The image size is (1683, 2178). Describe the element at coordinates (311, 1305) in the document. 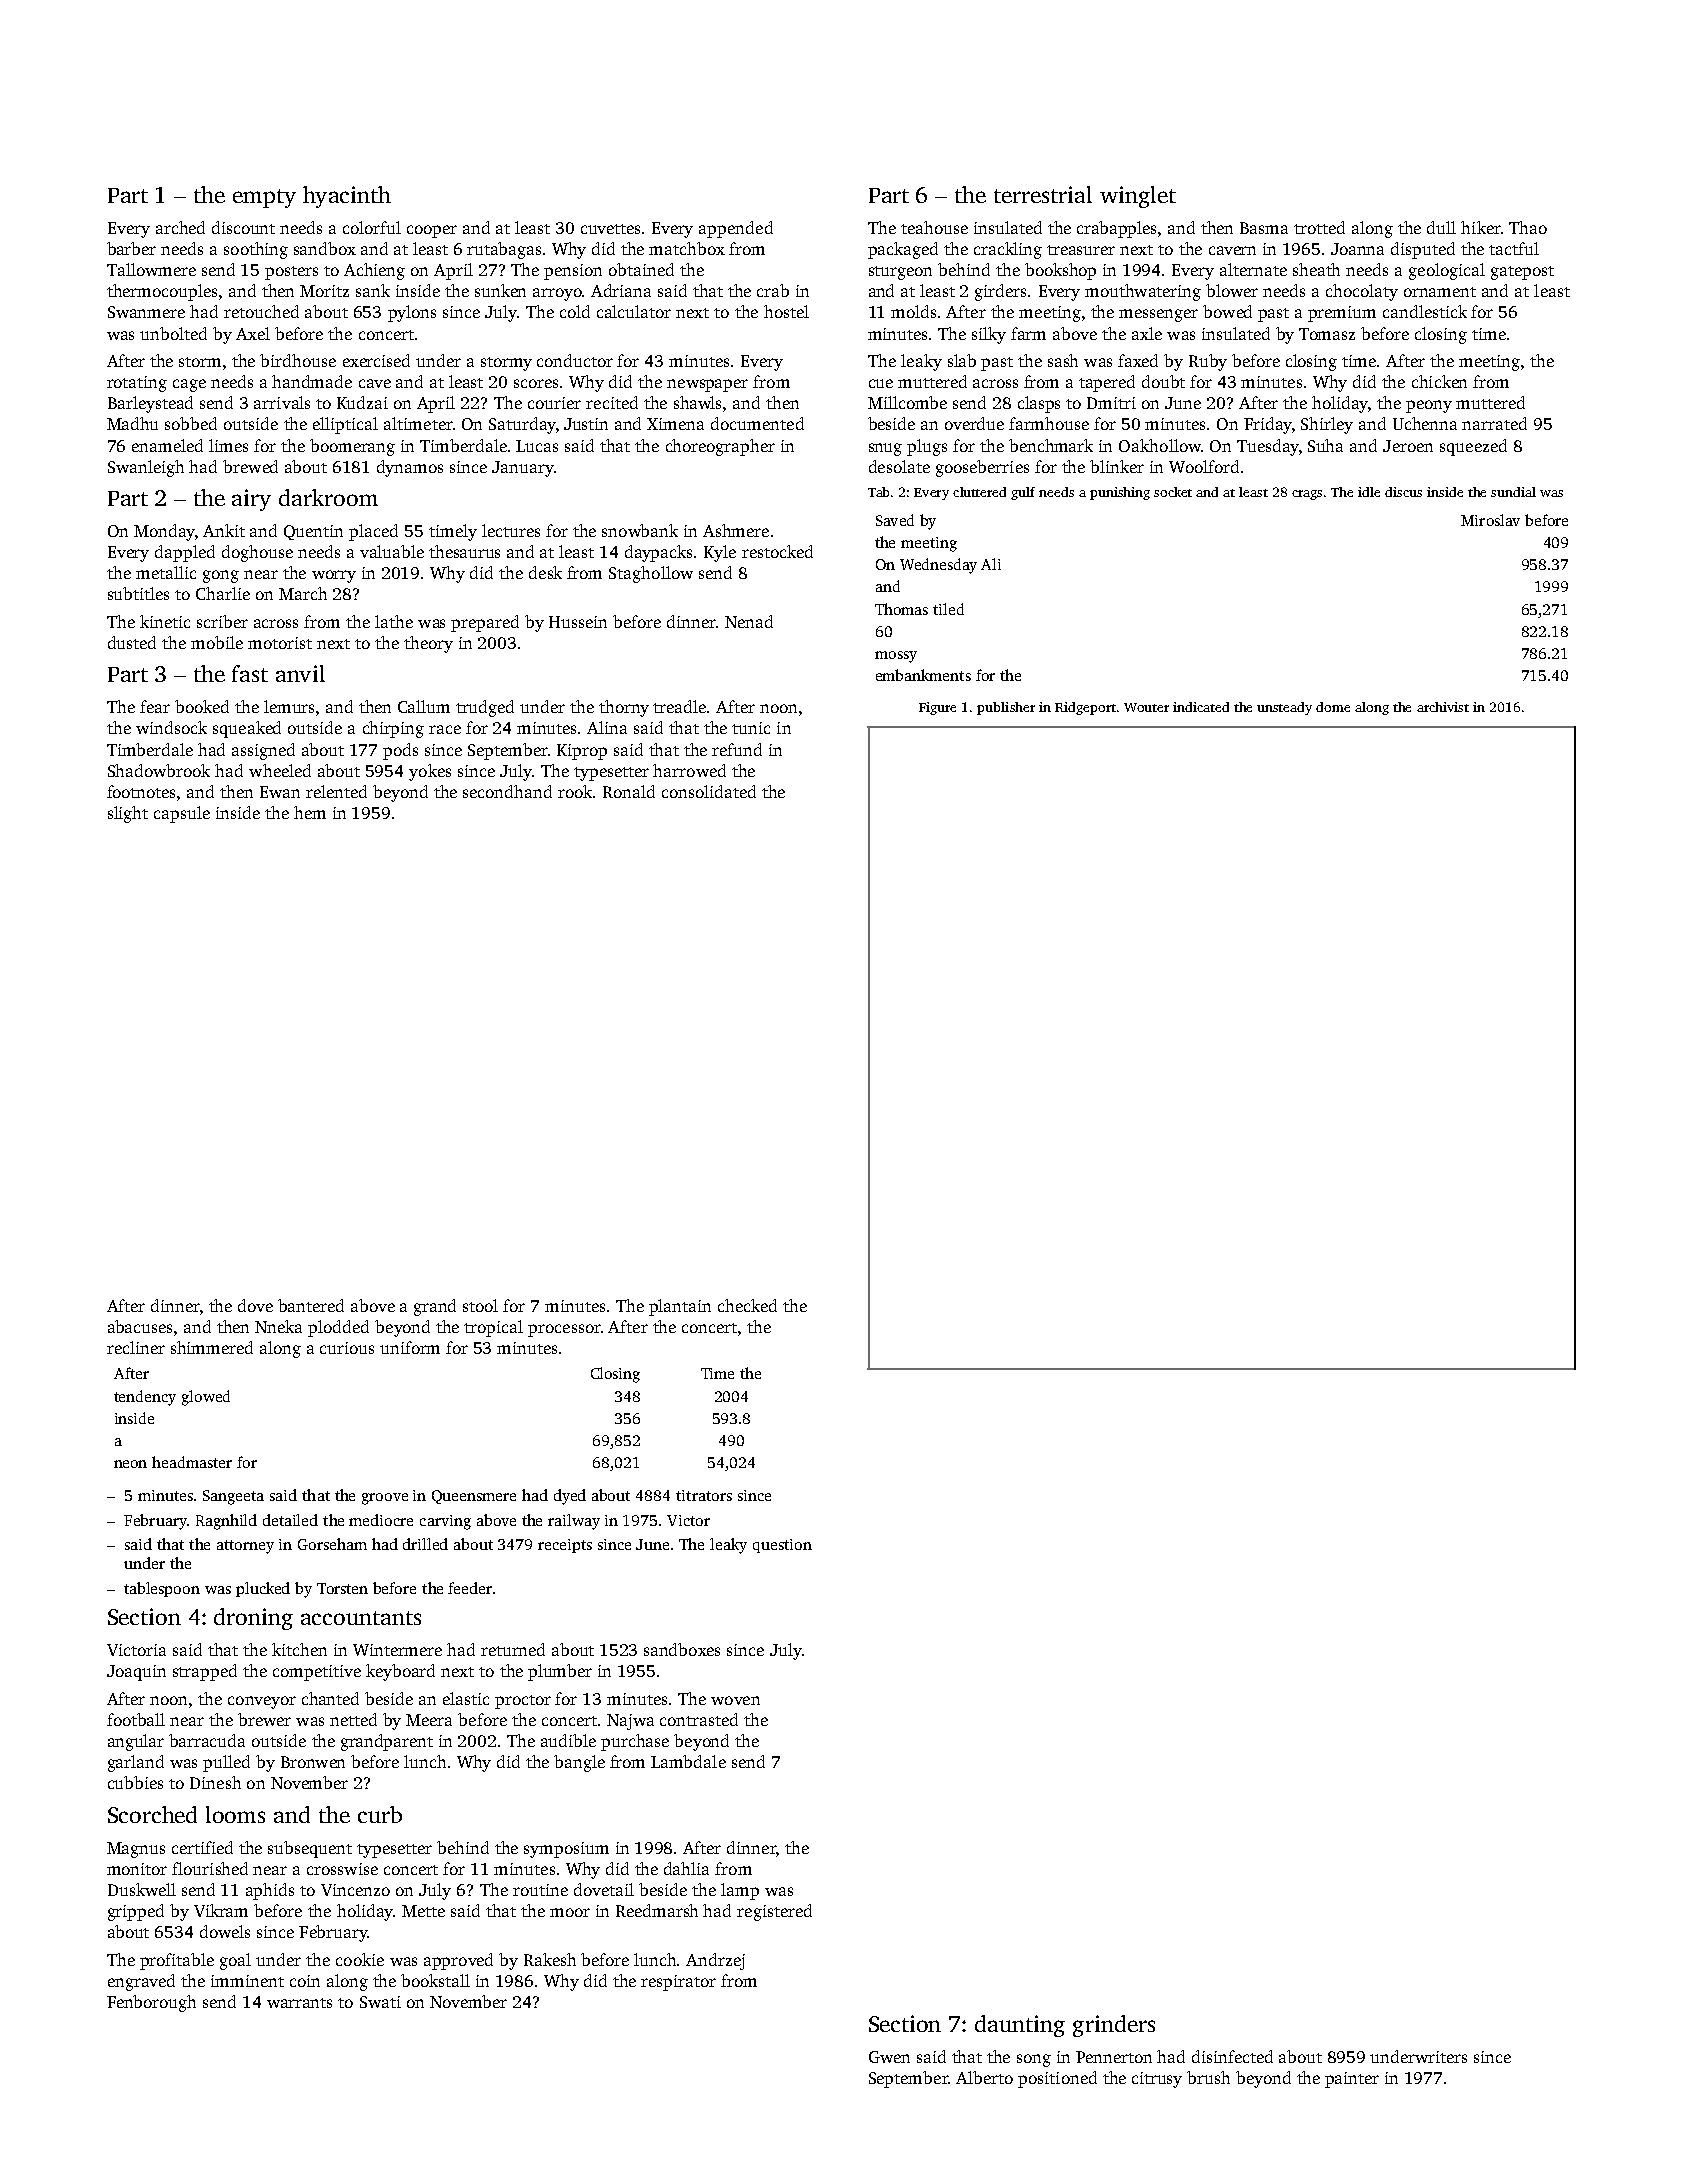

I see `bantered` at that location.
